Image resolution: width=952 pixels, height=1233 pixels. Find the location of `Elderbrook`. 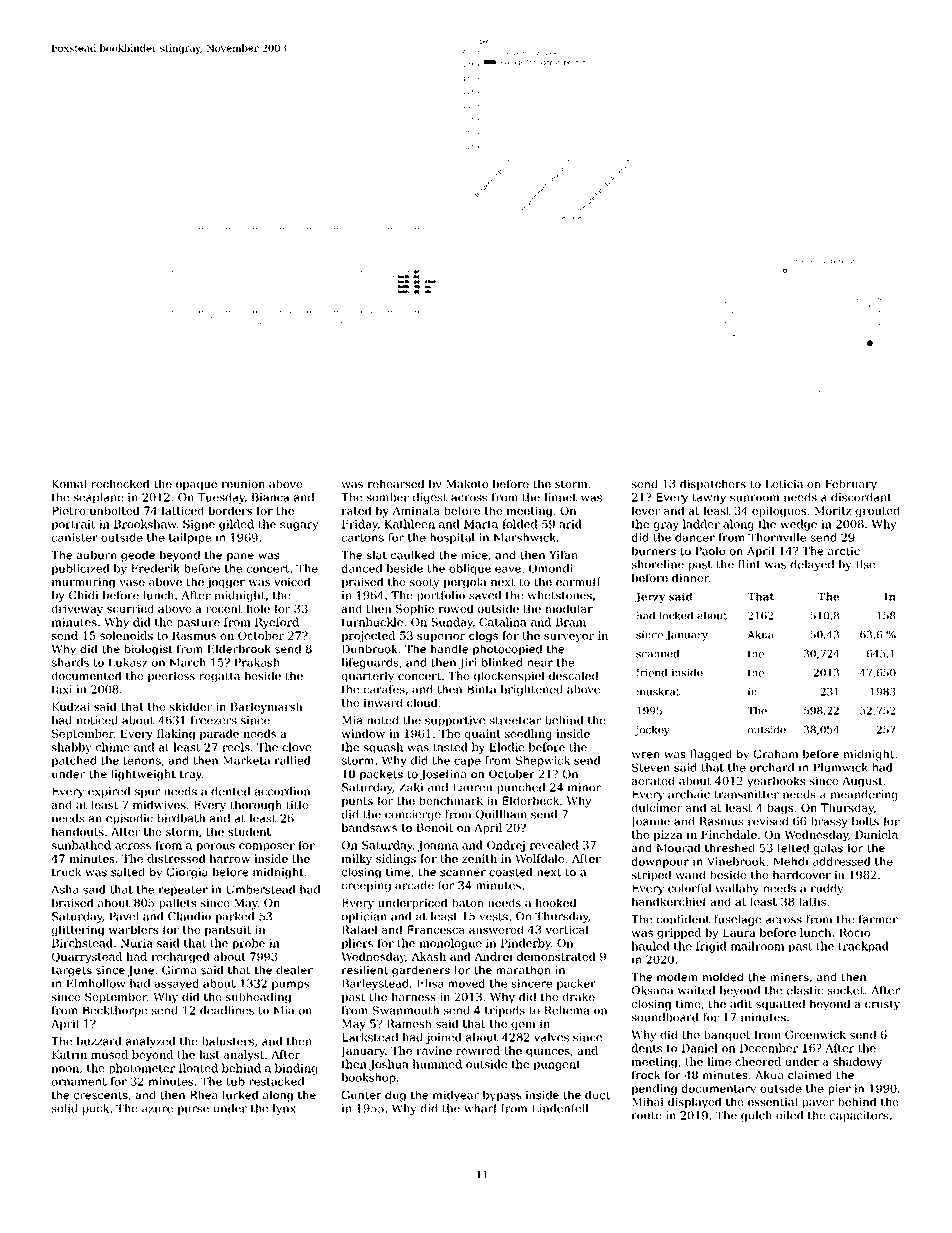

Elderbrook is located at coordinates (239, 649).
